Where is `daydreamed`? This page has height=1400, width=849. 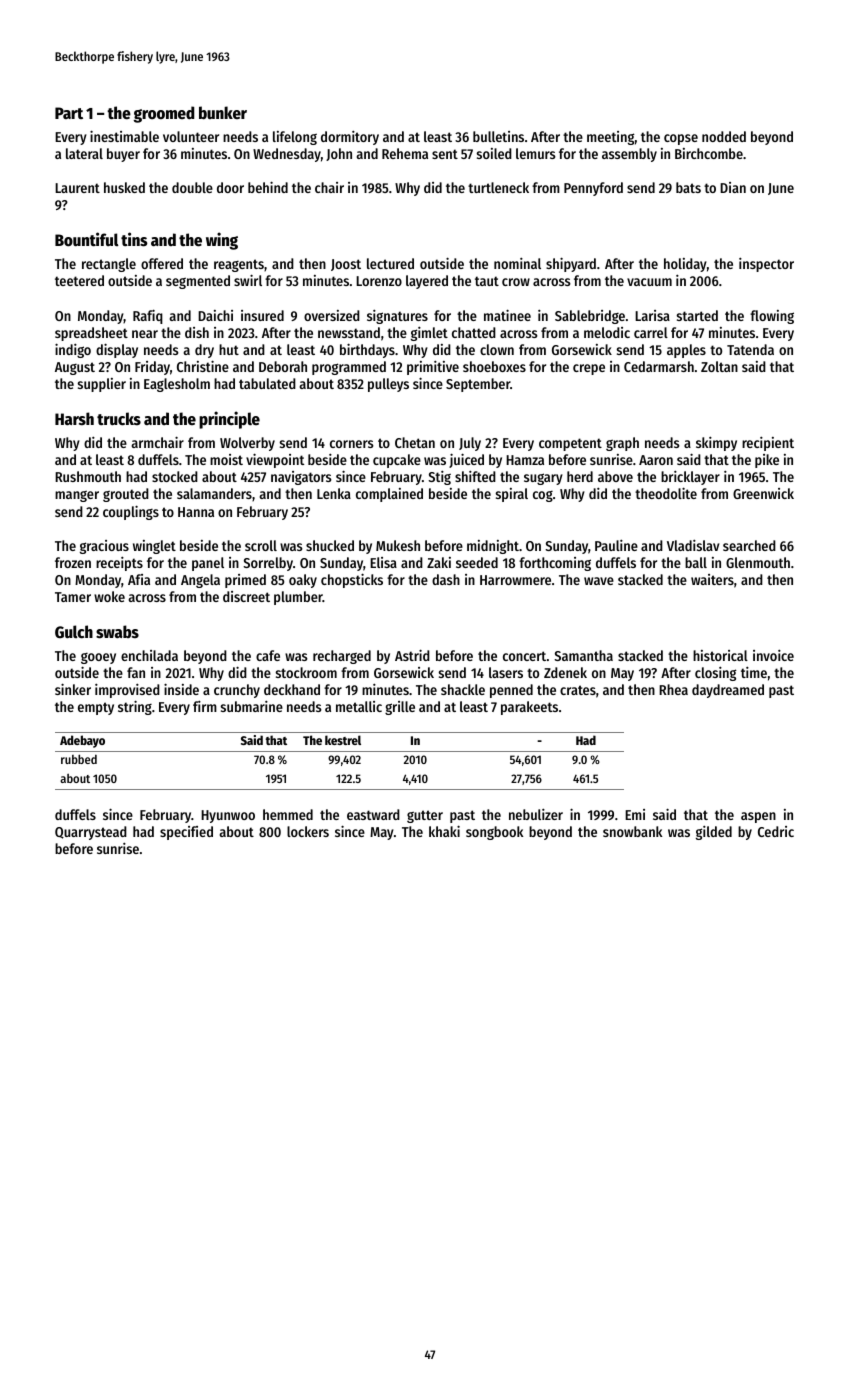 daydreamed is located at coordinates (728, 691).
